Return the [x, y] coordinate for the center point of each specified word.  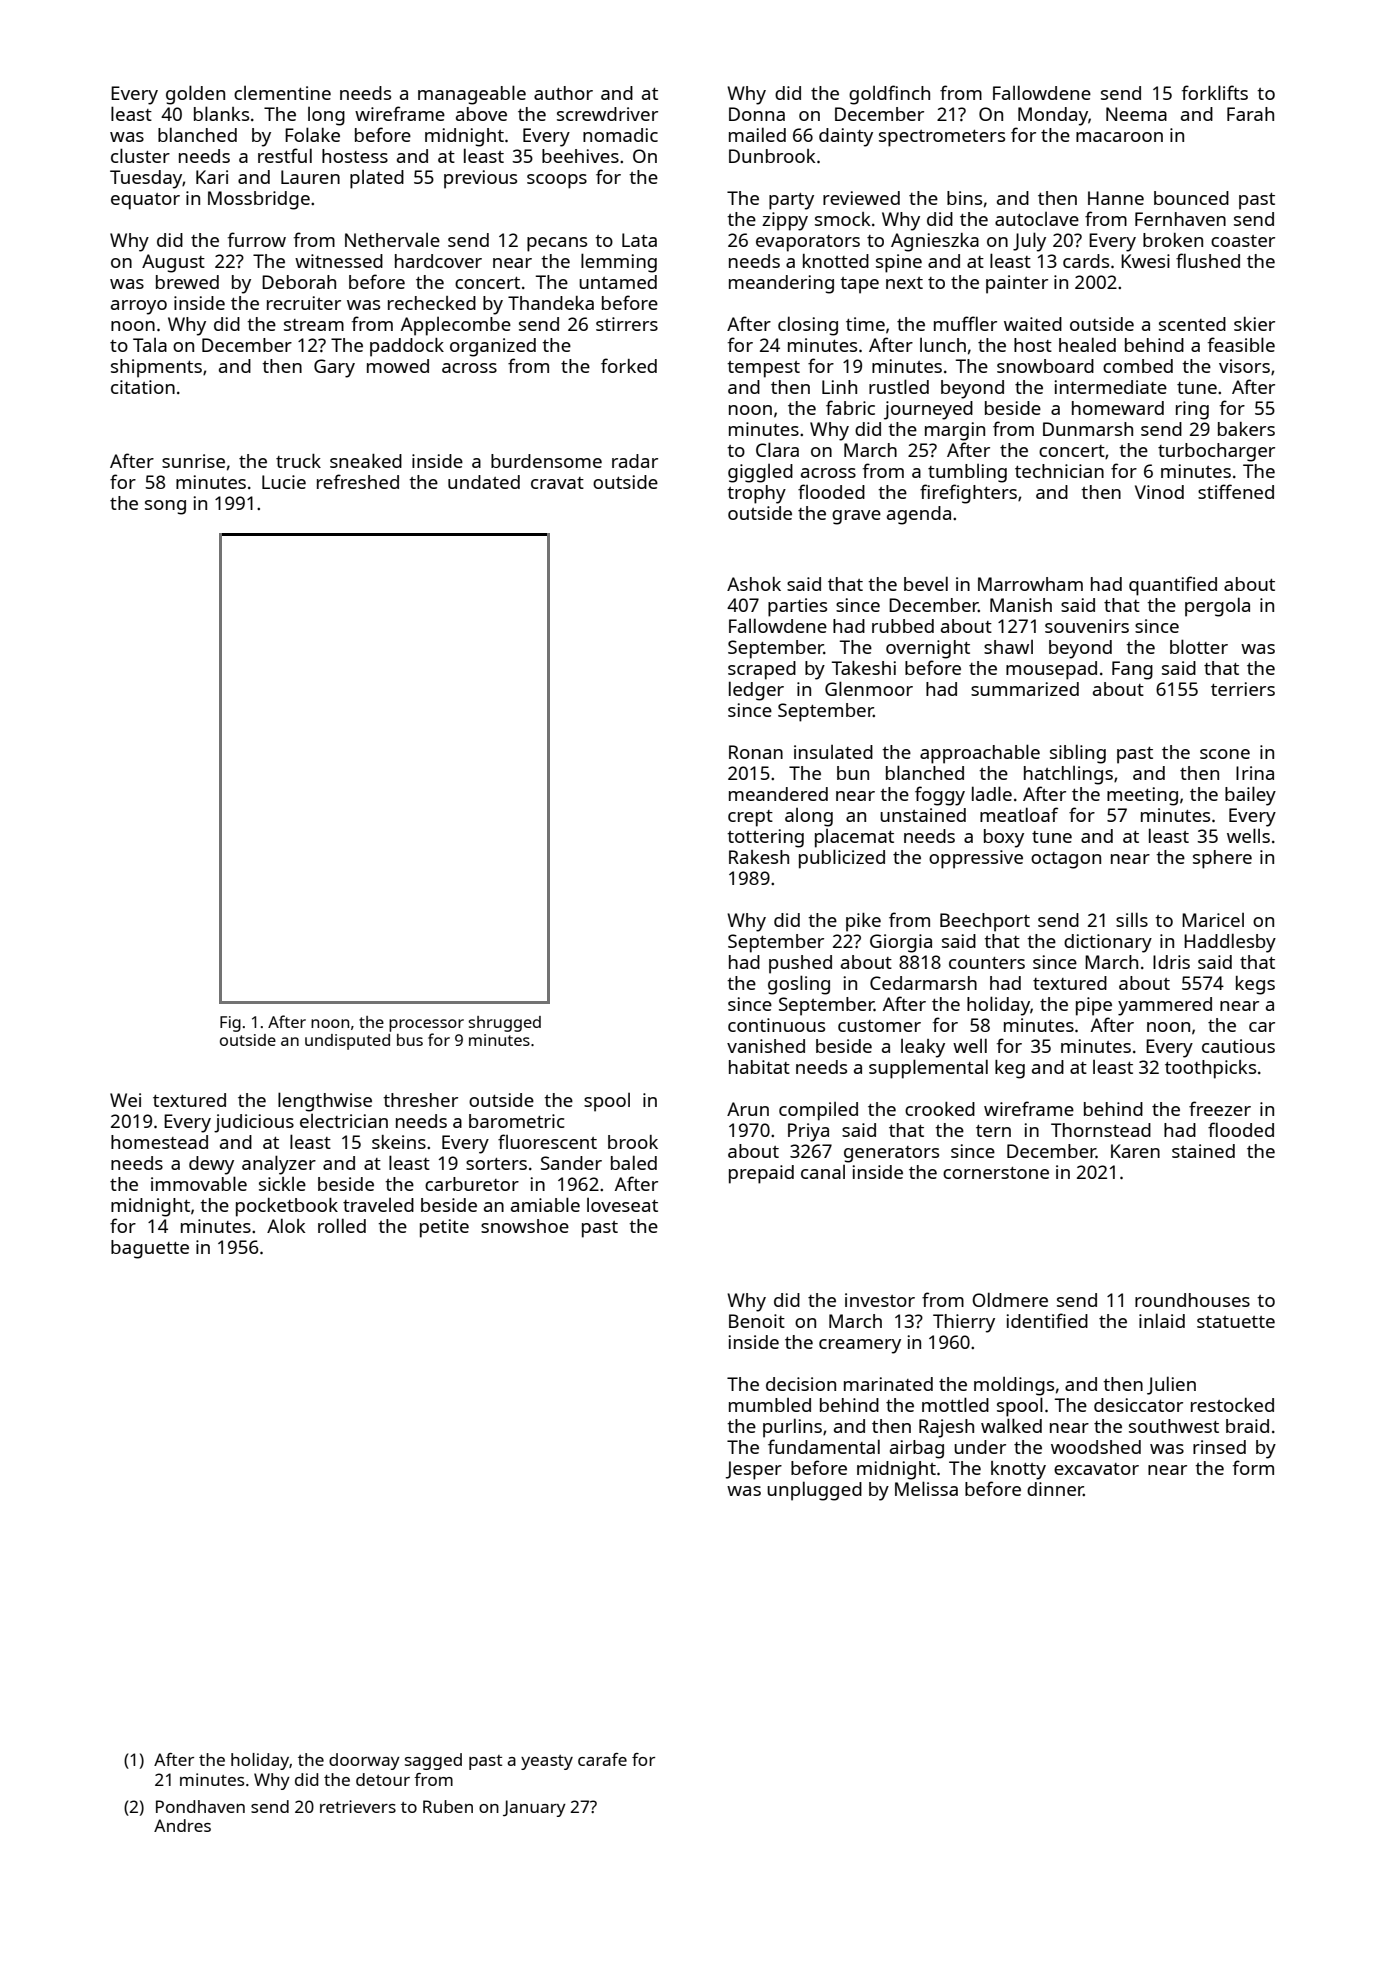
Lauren [310, 177]
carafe [602, 1759]
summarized [1025, 689]
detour [383, 1779]
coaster [1243, 241]
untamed [618, 282]
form [1253, 1467]
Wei [125, 1100]
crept [750, 818]
